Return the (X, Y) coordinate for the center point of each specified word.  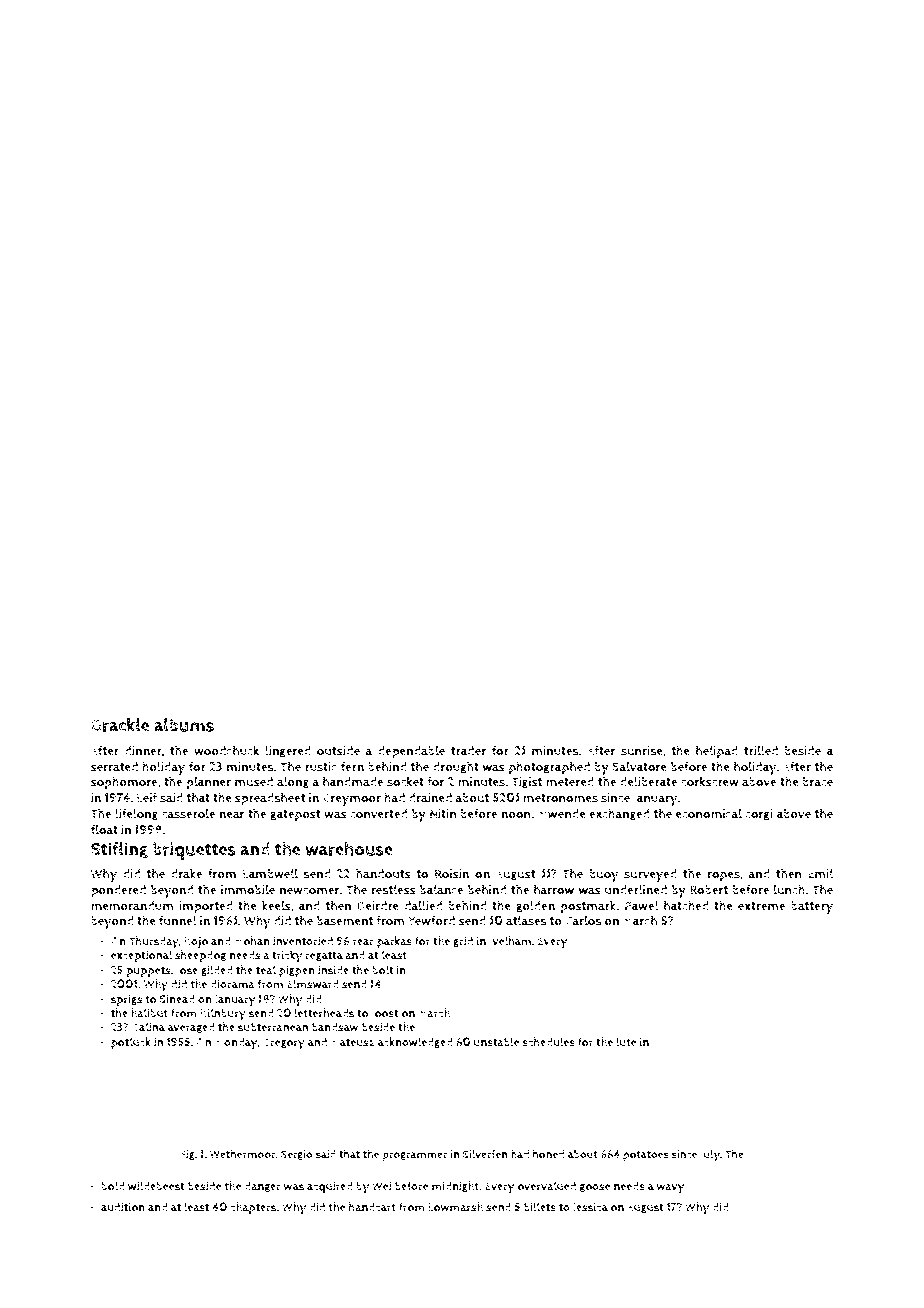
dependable (411, 752)
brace (818, 782)
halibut (149, 1013)
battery (812, 907)
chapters (254, 1208)
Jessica (590, 1208)
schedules (548, 1042)
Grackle (120, 725)
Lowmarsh (455, 1207)
